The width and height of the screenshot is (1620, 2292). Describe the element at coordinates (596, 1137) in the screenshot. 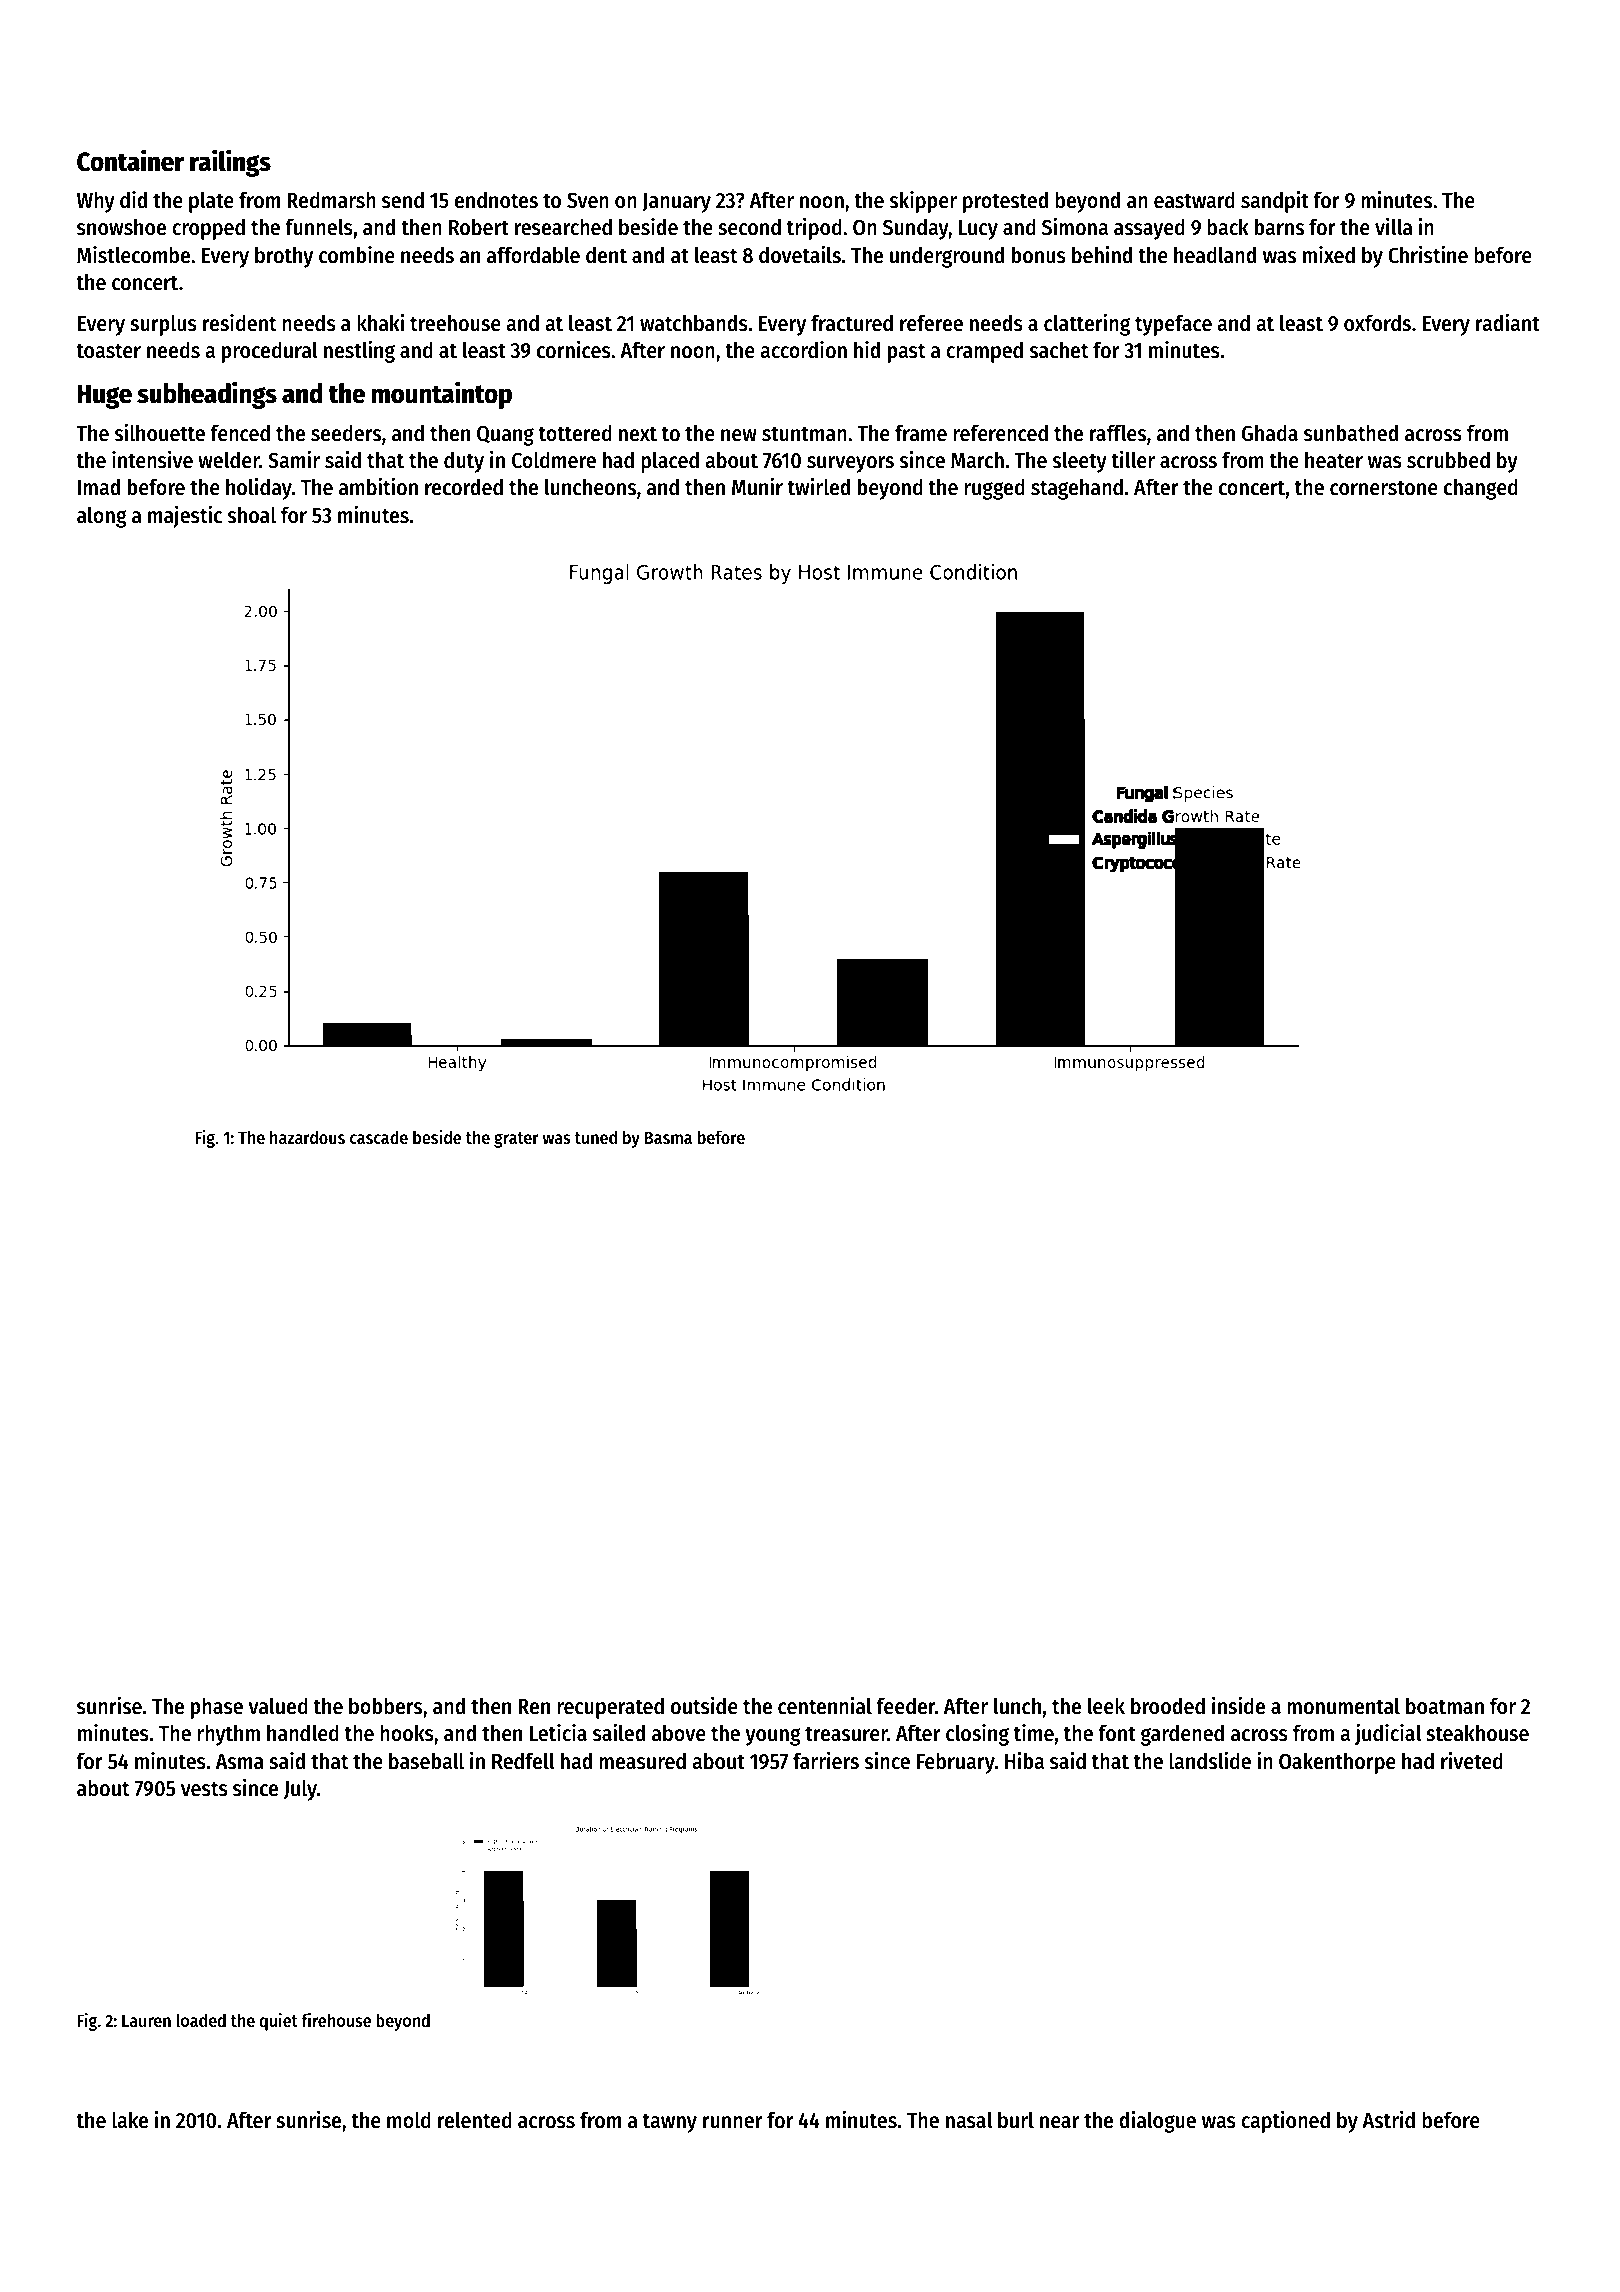

I see `tuned` at that location.
